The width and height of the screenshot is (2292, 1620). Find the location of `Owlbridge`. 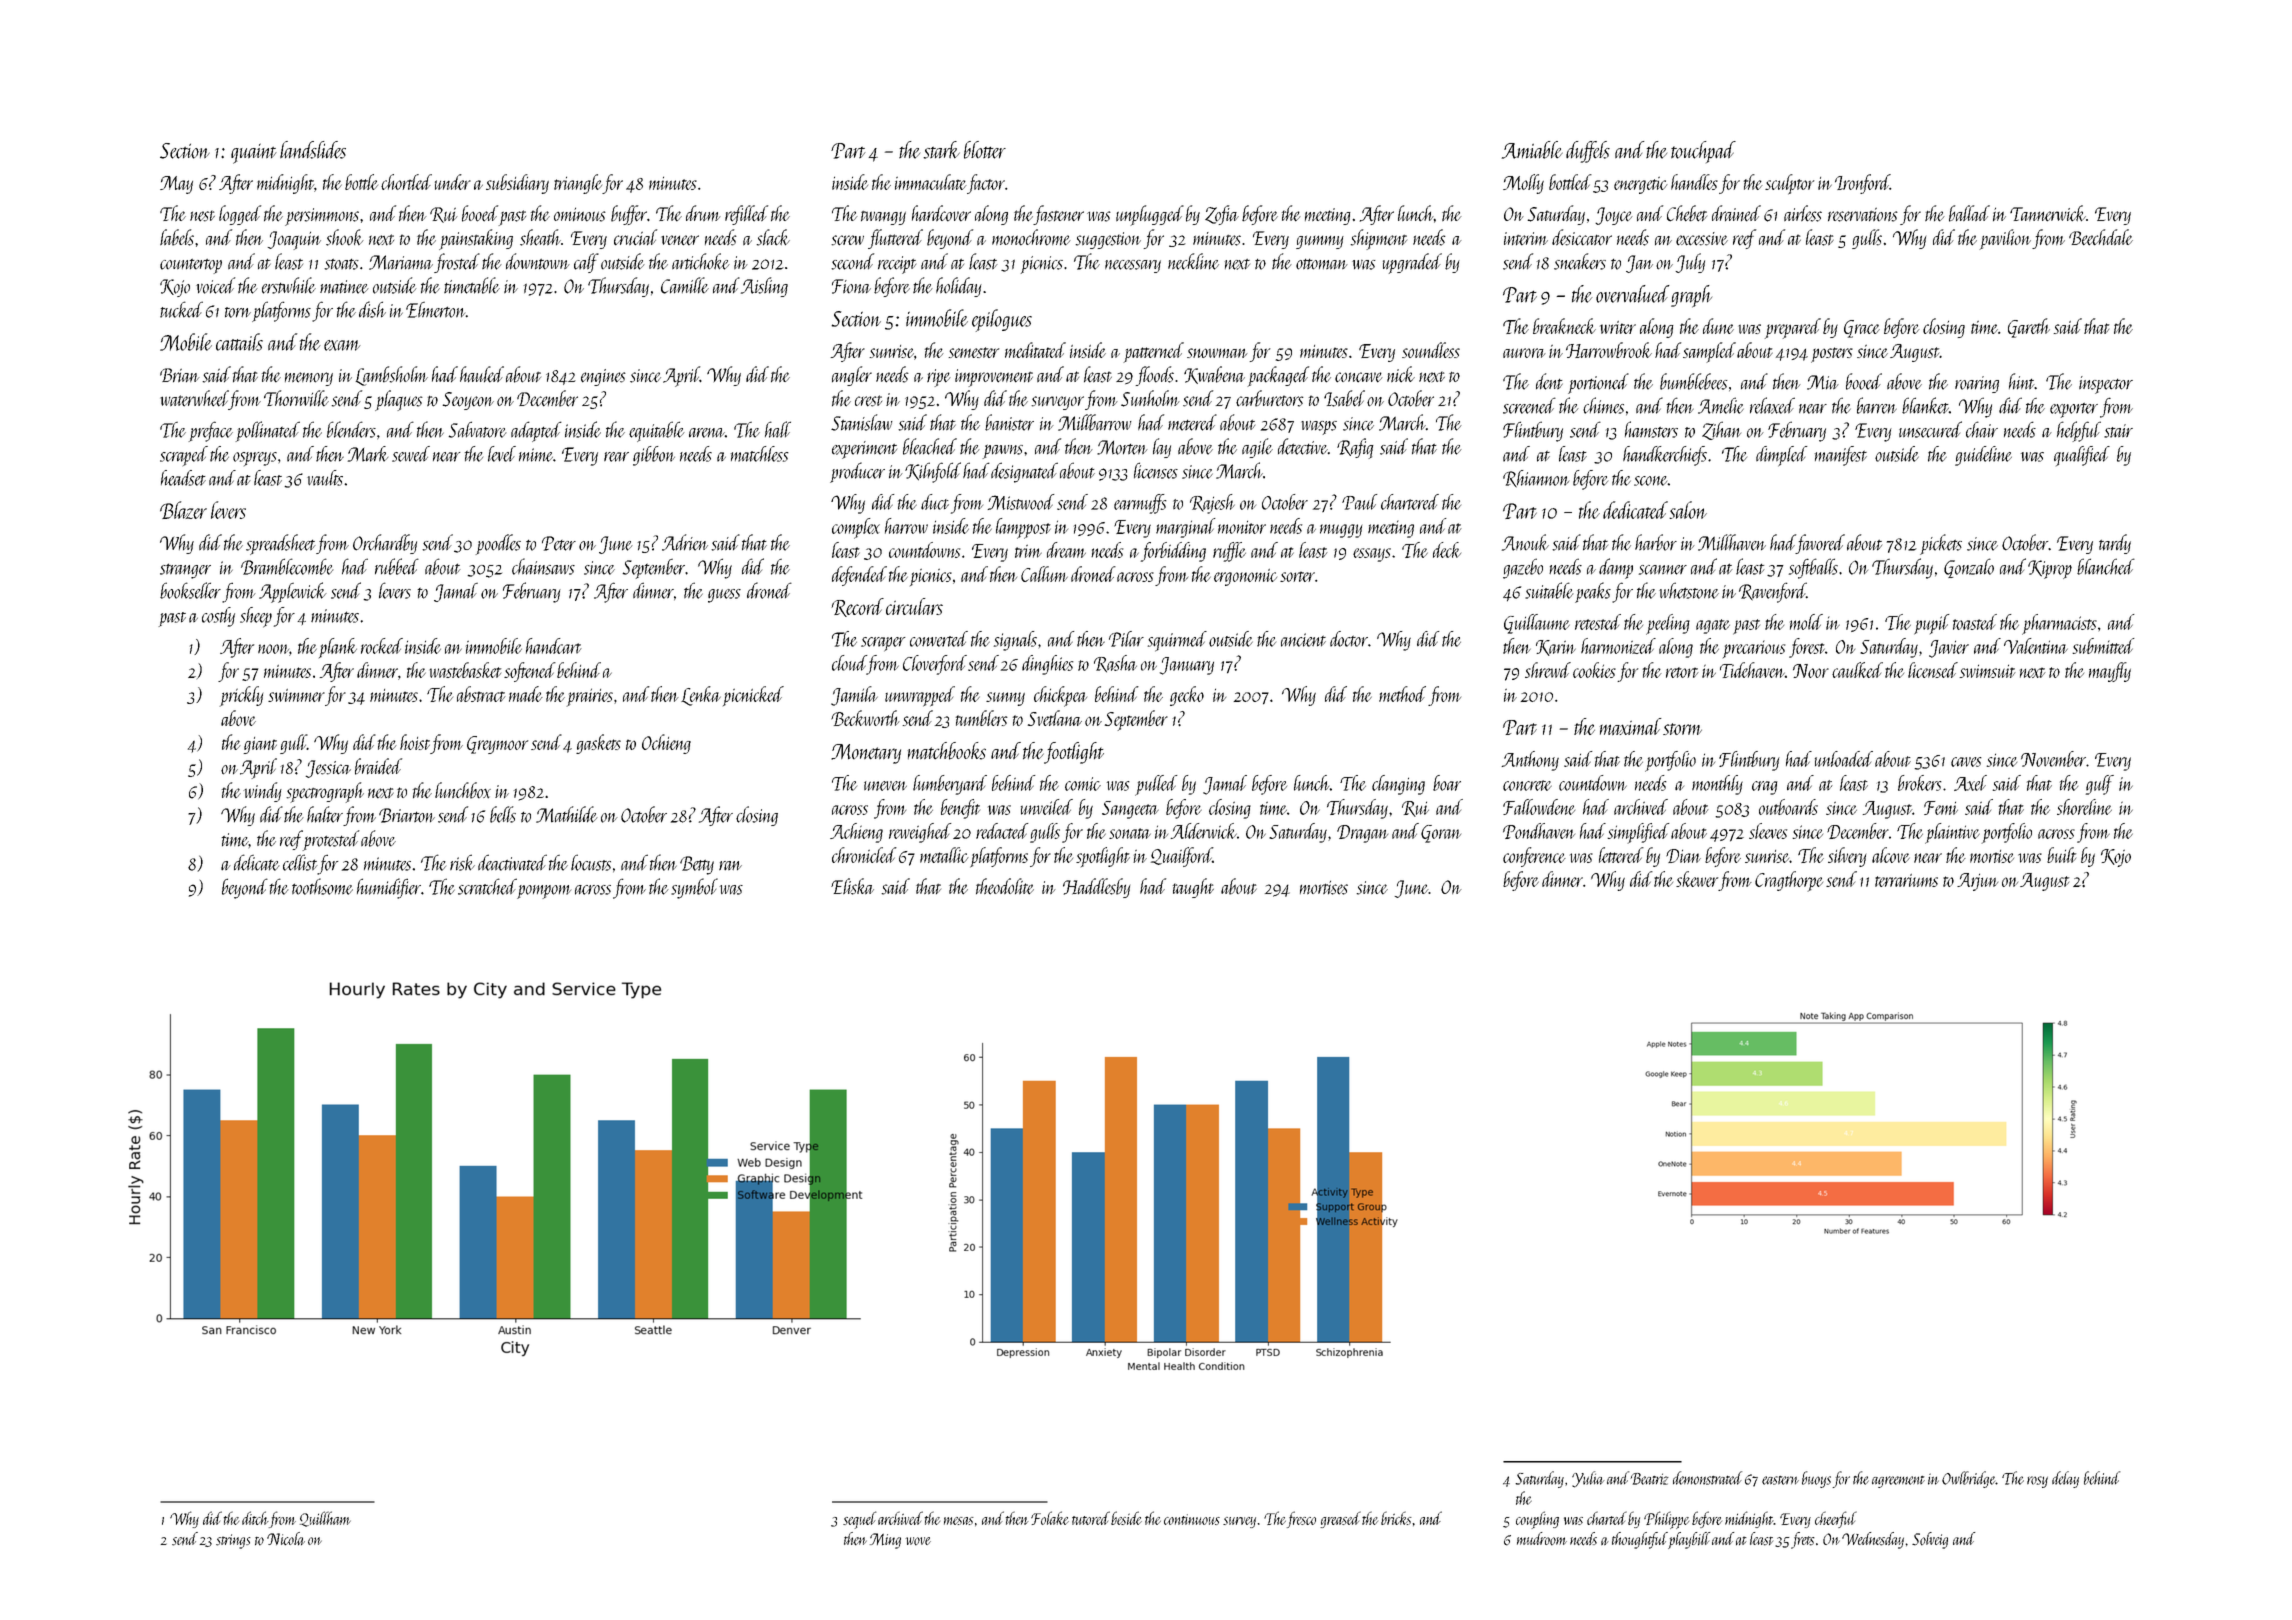

Owlbridge is located at coordinates (1969, 1479).
